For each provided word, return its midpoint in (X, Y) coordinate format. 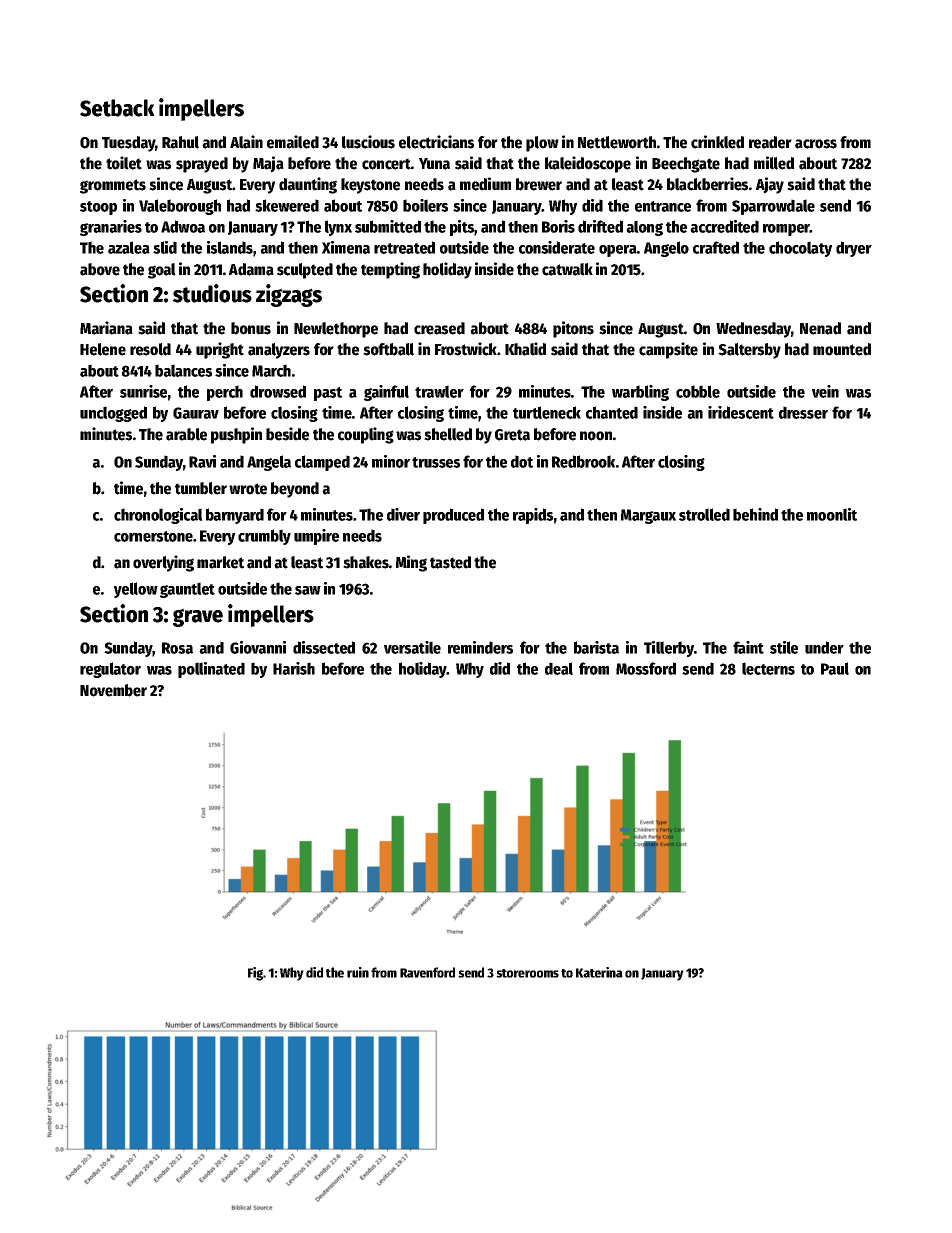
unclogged (113, 414)
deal (559, 668)
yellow (136, 590)
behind (755, 514)
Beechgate (686, 165)
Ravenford (427, 972)
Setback (117, 108)
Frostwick (466, 349)
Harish (294, 668)
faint (748, 647)
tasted (450, 562)
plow (542, 144)
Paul (835, 668)
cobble (698, 391)
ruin (358, 972)
